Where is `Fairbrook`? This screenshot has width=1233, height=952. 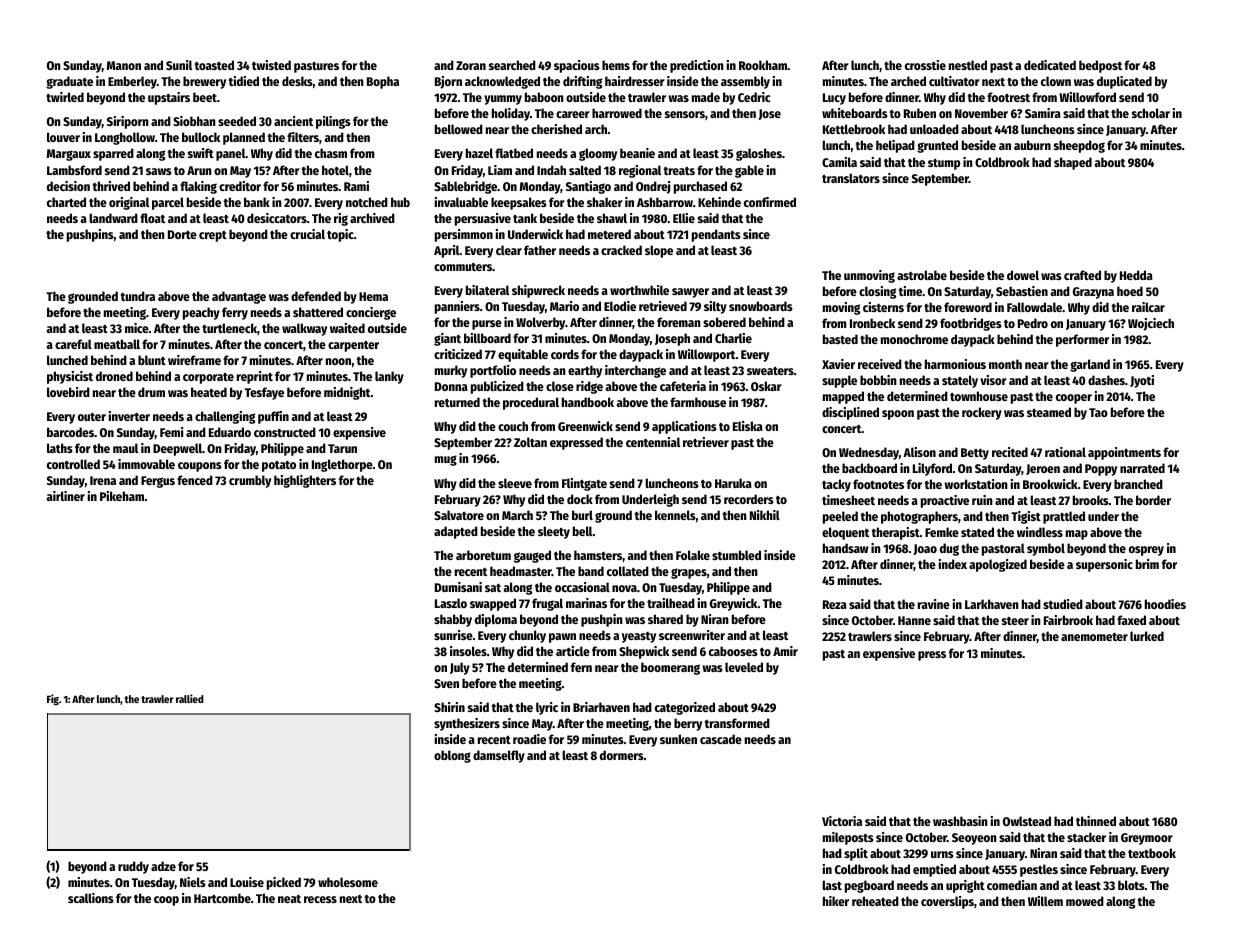
Fairbrook is located at coordinates (1068, 620).
